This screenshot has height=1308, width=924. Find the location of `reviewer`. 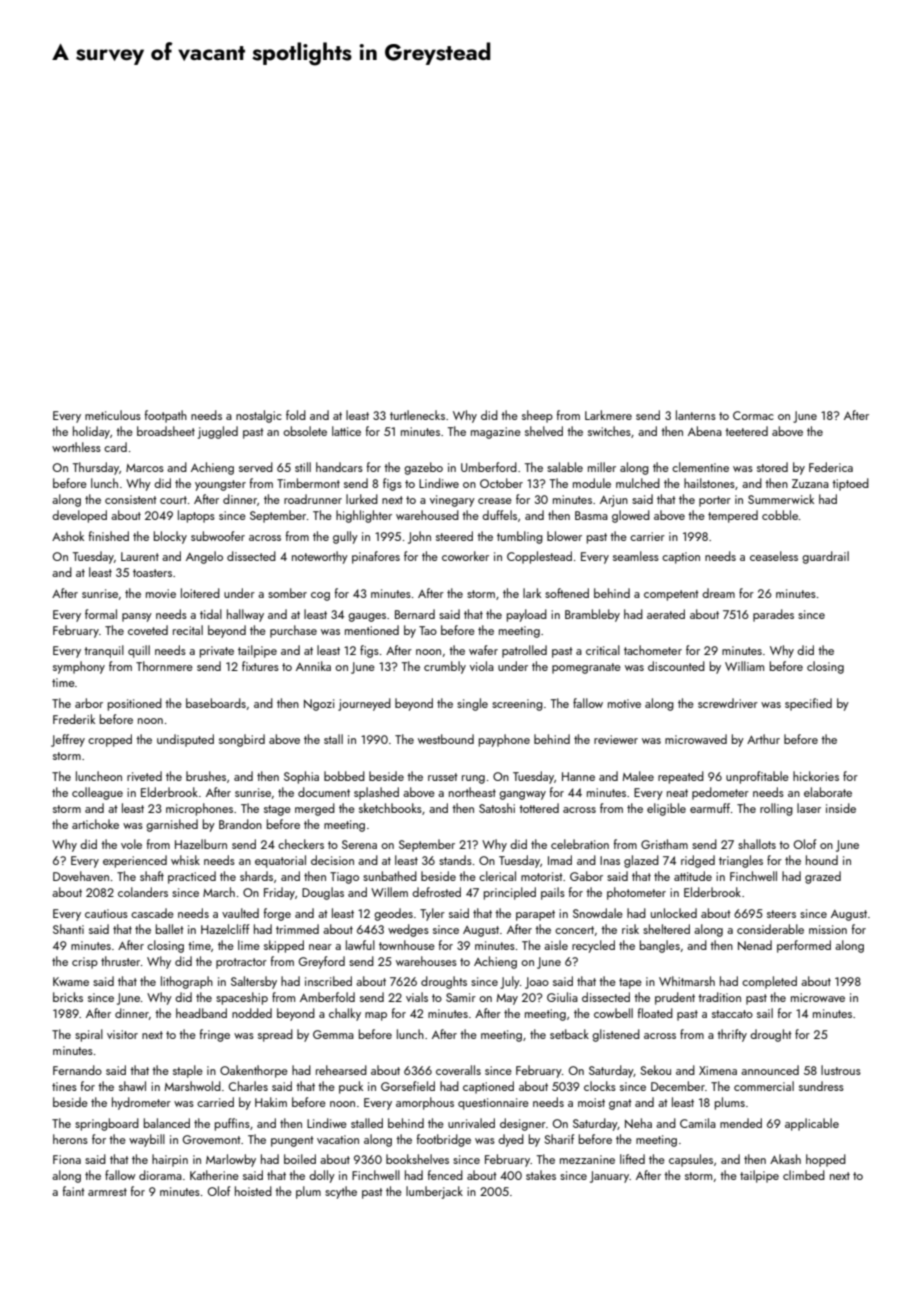

reviewer is located at coordinates (616, 739).
